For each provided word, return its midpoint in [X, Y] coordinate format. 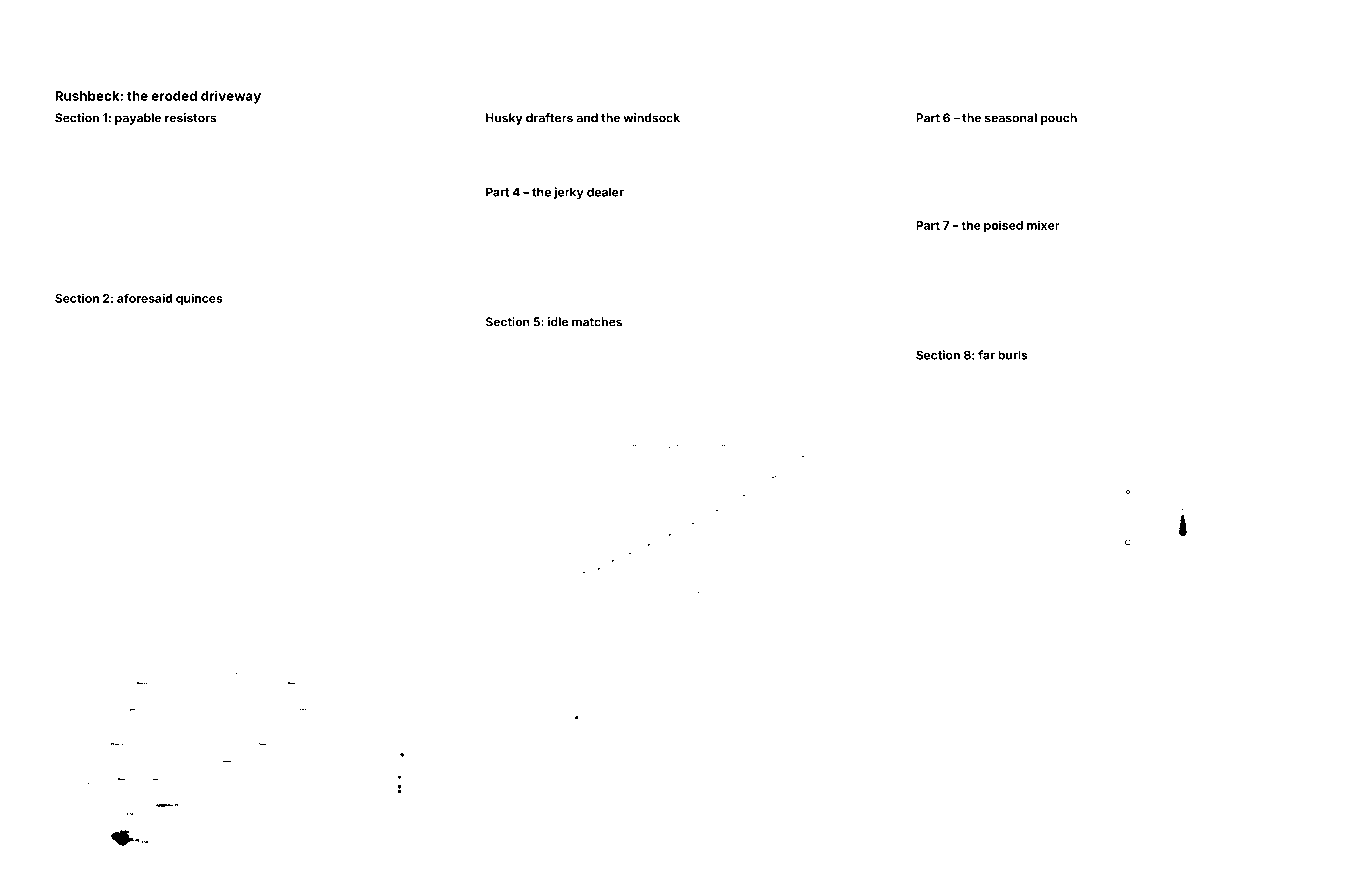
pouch [1059, 119]
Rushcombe [511, 220]
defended [998, 202]
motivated [371, 316]
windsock [651, 118]
